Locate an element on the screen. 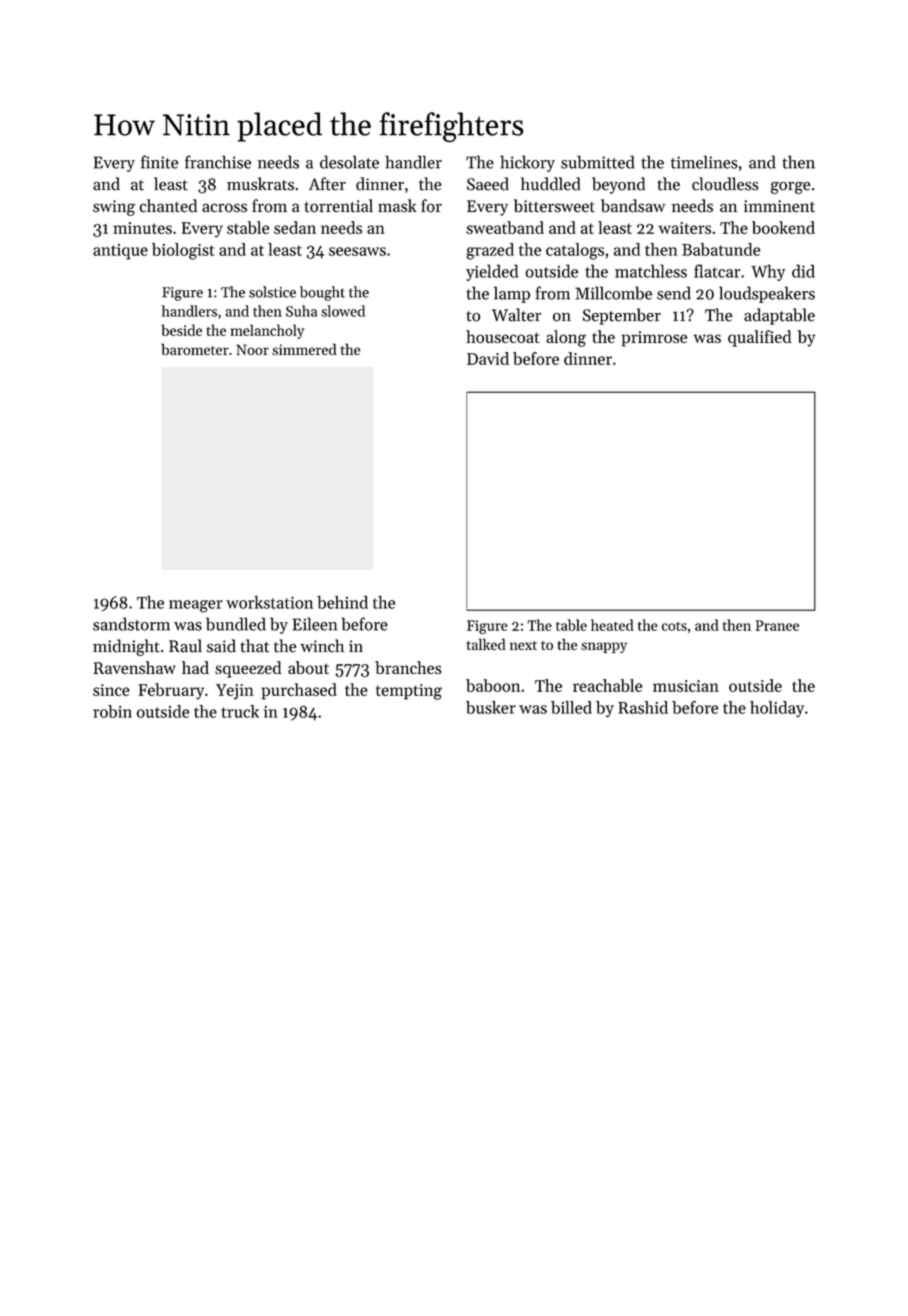  holiday is located at coordinates (777, 709).
